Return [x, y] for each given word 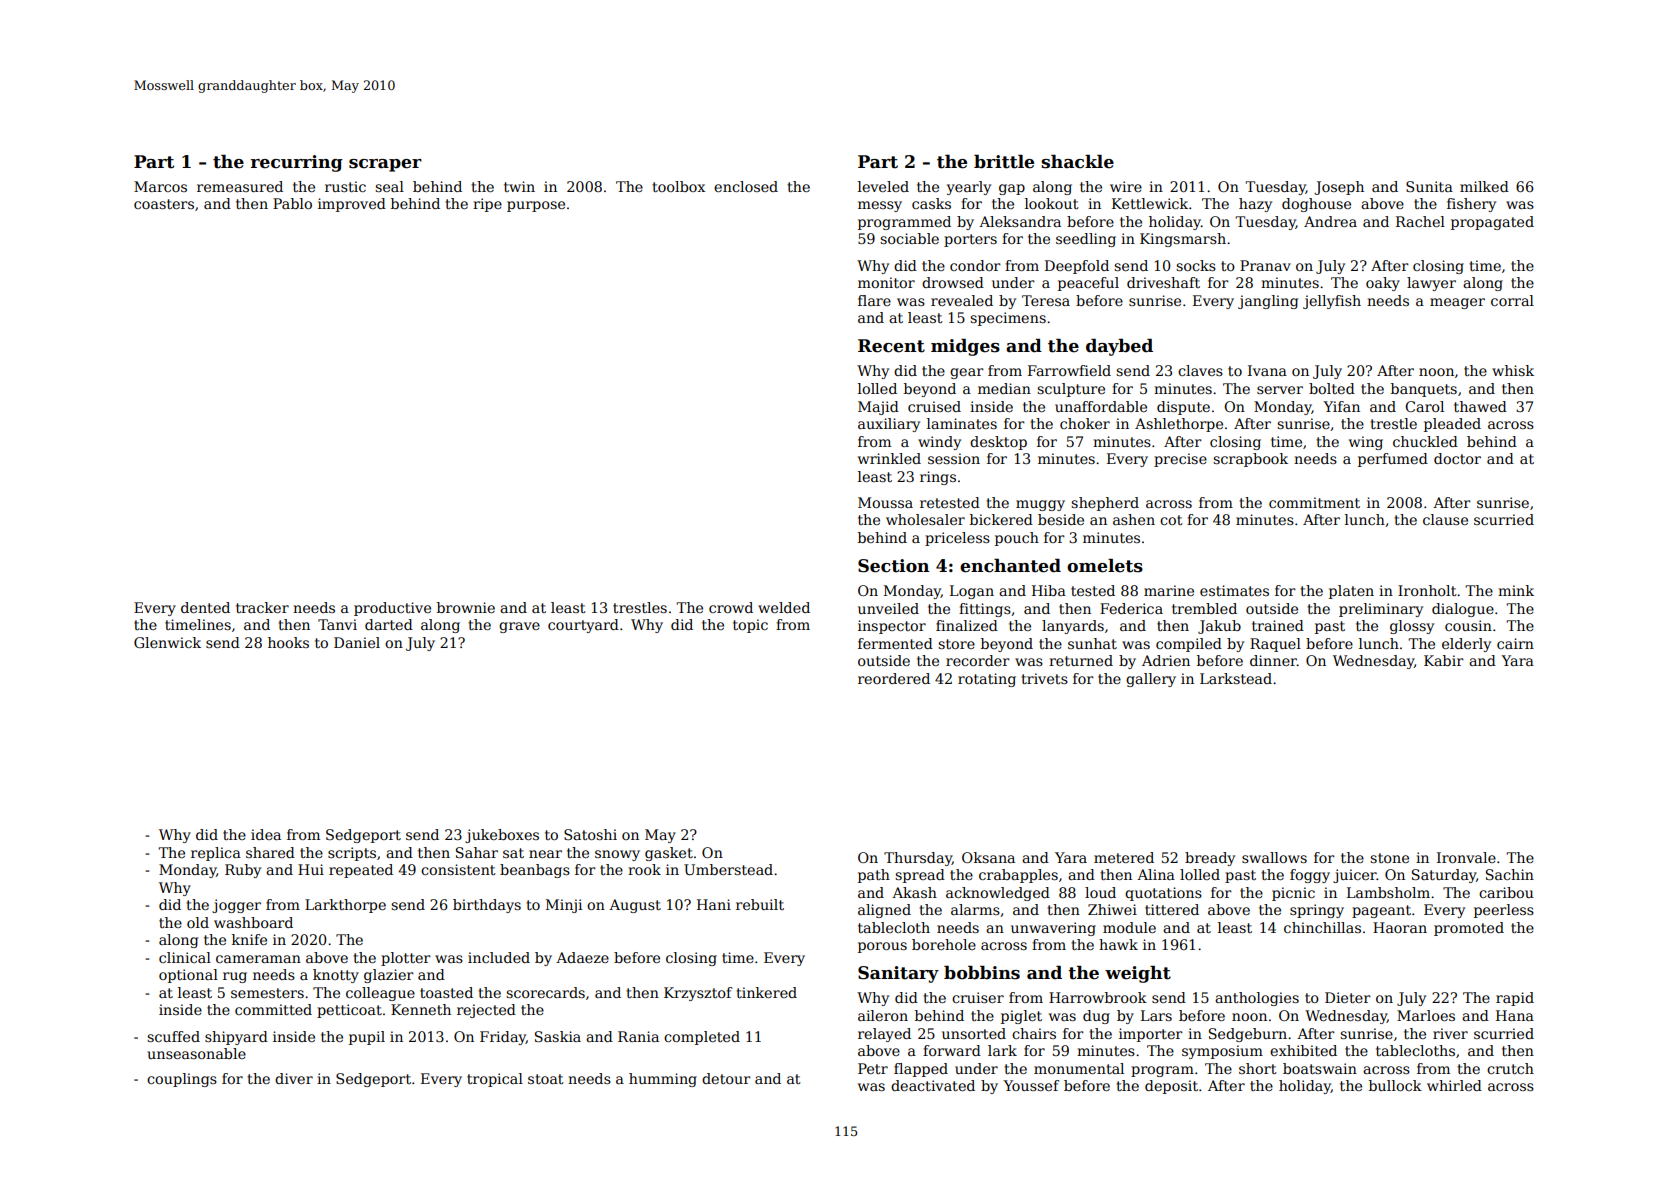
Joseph [1339, 188]
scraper [385, 165]
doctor [1457, 458]
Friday [503, 1038]
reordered [894, 678]
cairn [1515, 643]
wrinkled [889, 458]
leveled [883, 186]
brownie [466, 607]
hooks [288, 642]
